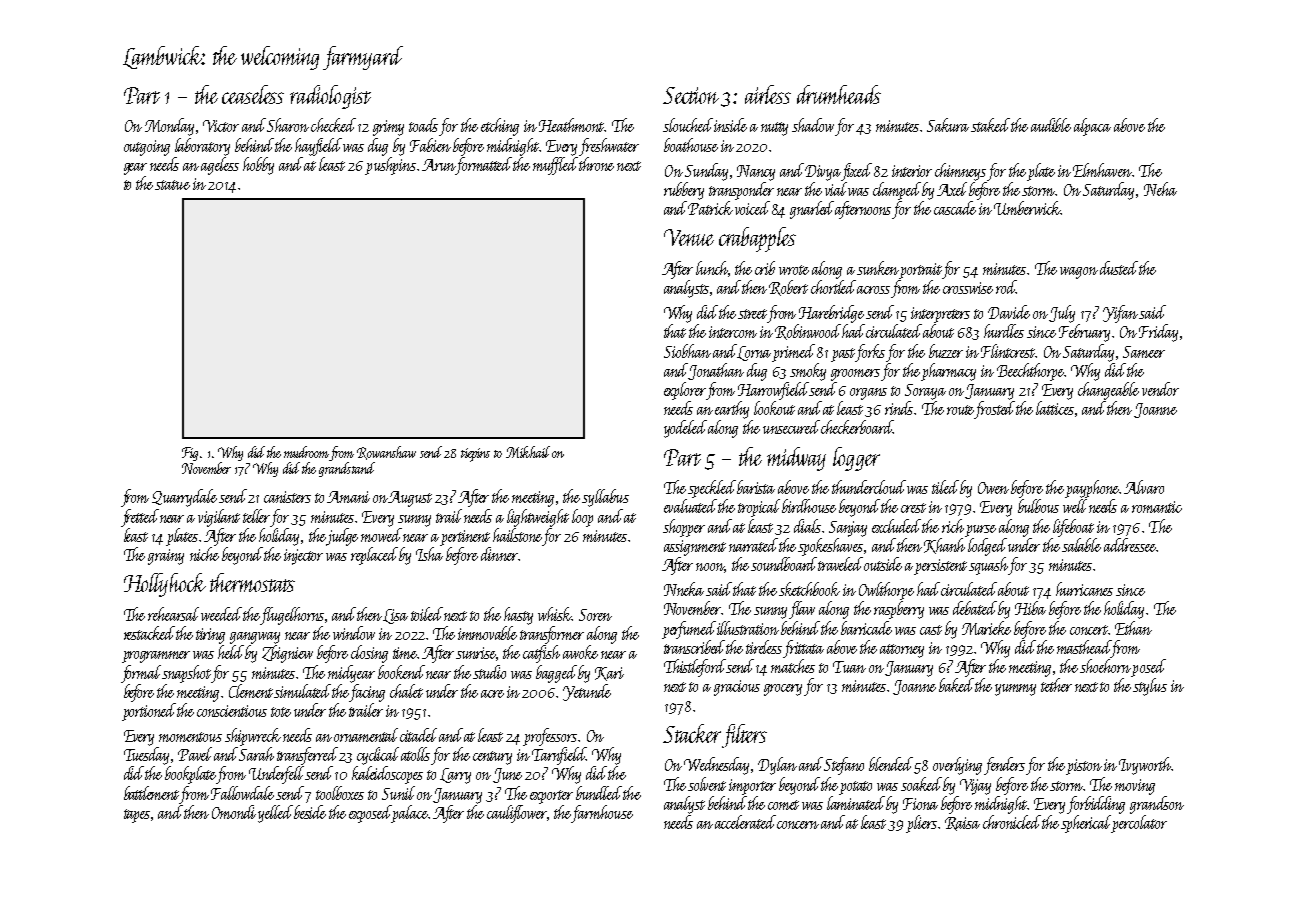  Describe the element at coordinates (1009, 312) in the page. I see `Davide` at that location.
